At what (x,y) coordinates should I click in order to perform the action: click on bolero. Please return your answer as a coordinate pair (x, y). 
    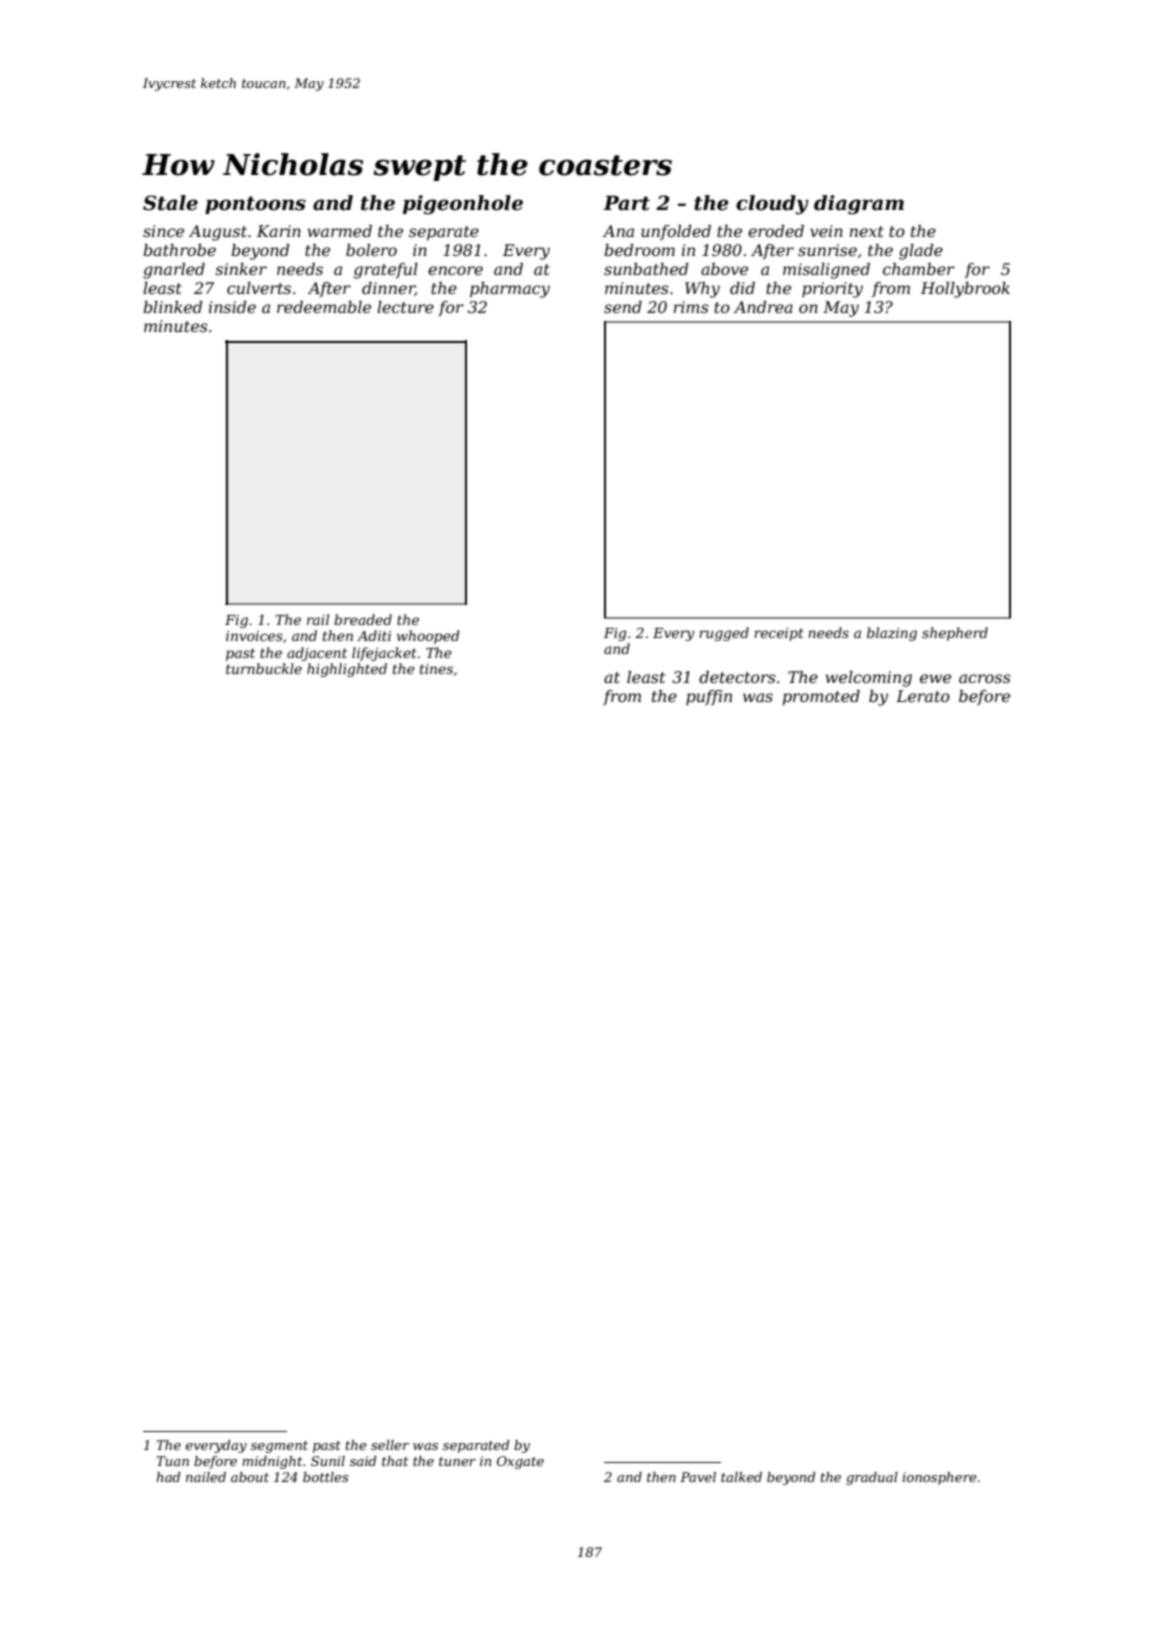
    Looking at the image, I should click on (371, 250).
